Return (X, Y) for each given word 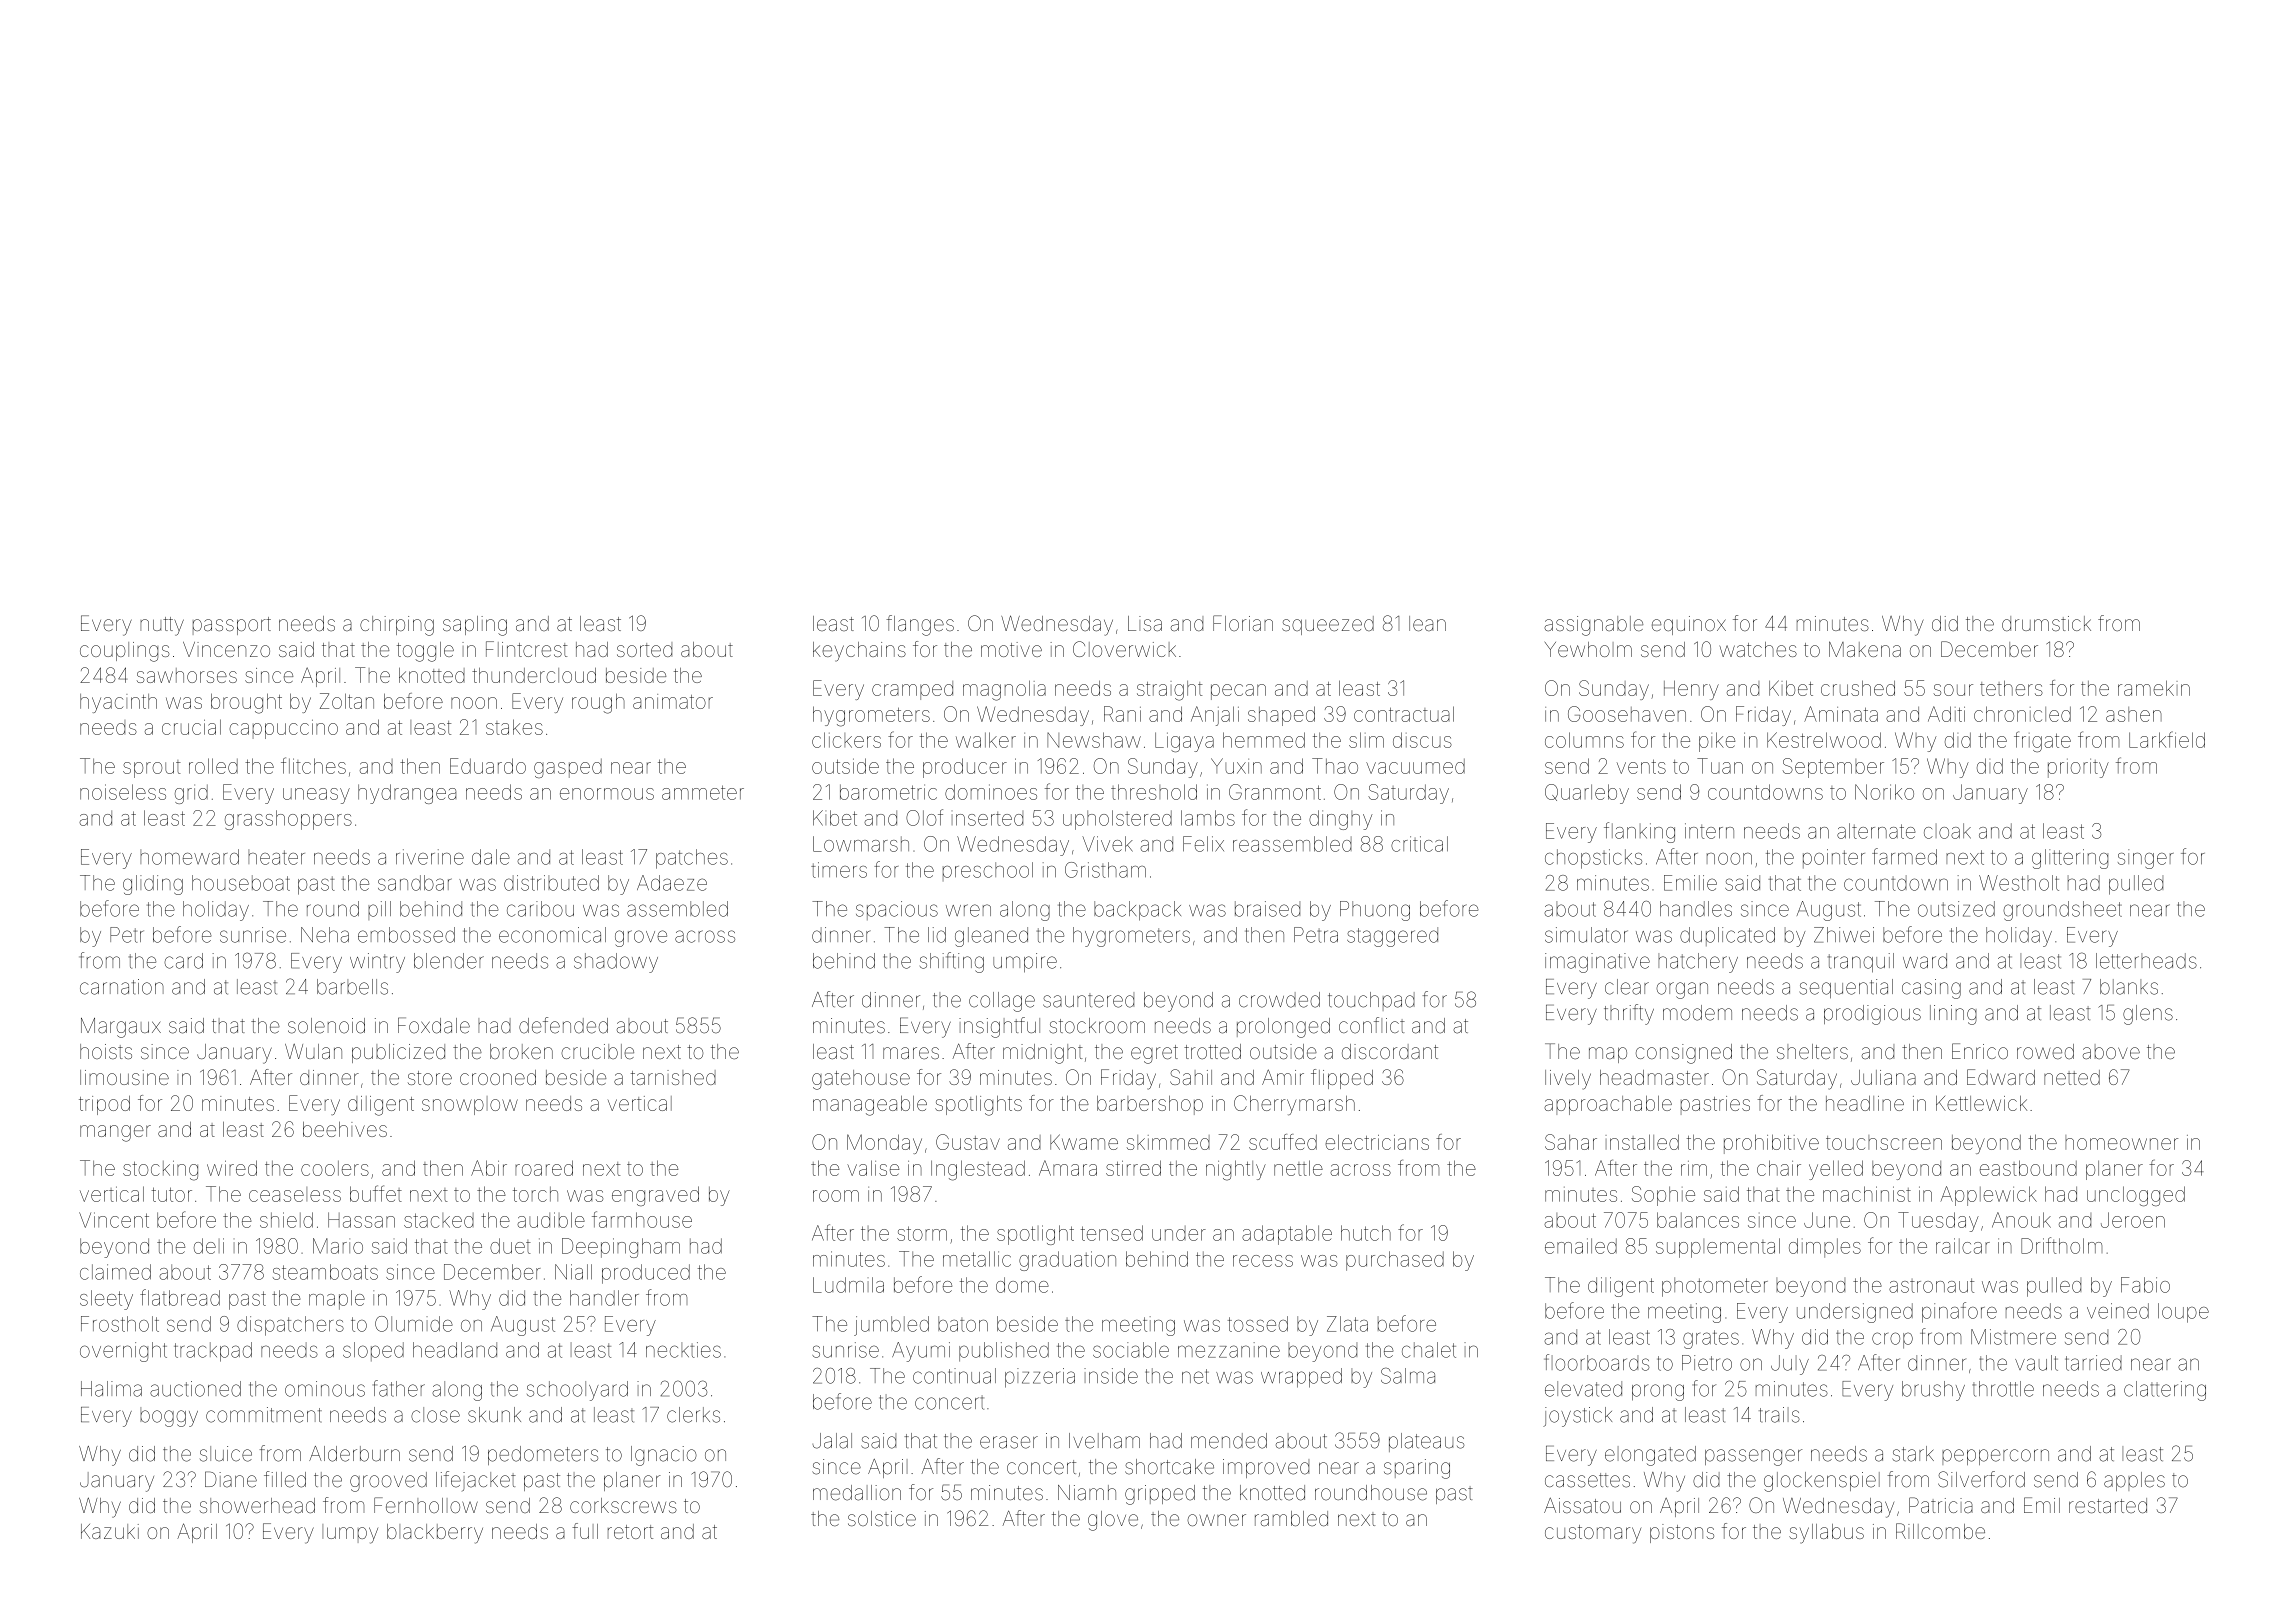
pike (1717, 742)
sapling (475, 626)
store (430, 1078)
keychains (859, 652)
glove (1113, 1521)
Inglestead (978, 1170)
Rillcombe (1940, 1531)
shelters (1812, 1051)
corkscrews (623, 1505)
